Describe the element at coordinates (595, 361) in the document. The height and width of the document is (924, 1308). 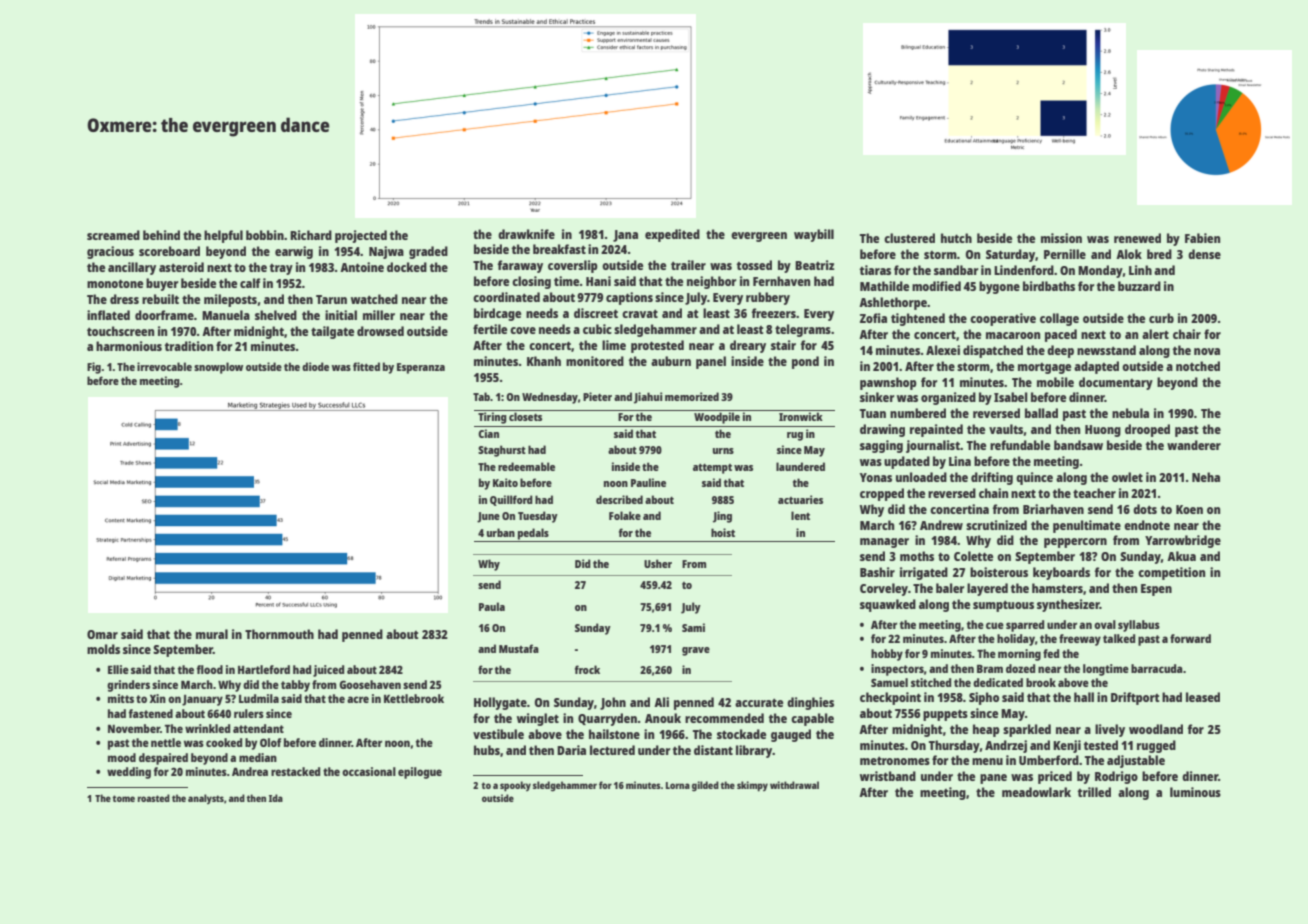
I see `monitored` at that location.
